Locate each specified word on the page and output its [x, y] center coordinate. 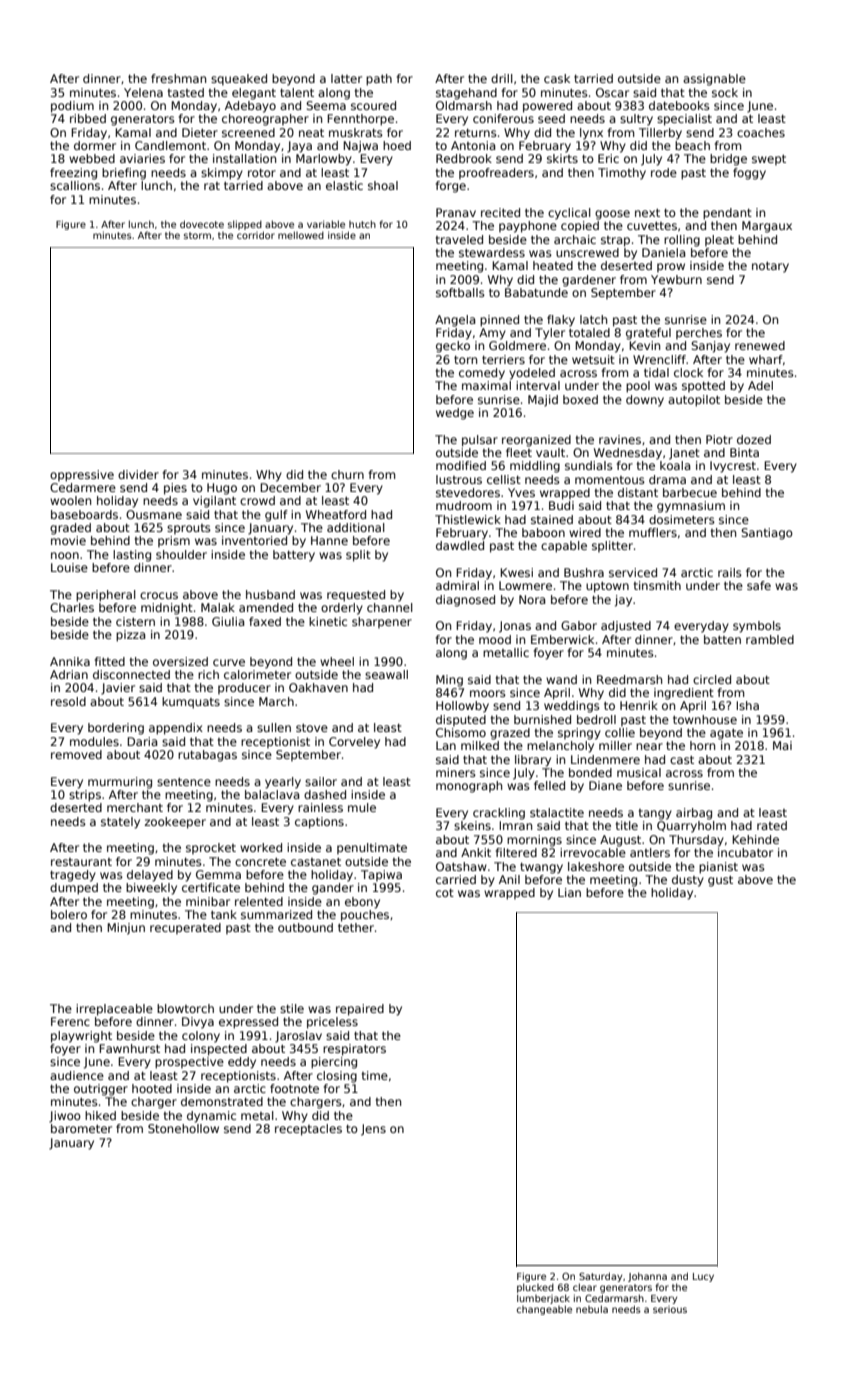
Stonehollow [183, 1128]
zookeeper [175, 823]
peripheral [106, 596]
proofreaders [496, 174]
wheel [337, 661]
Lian [569, 892]
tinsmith [657, 585]
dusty [688, 881]
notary [770, 267]
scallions [75, 185]
